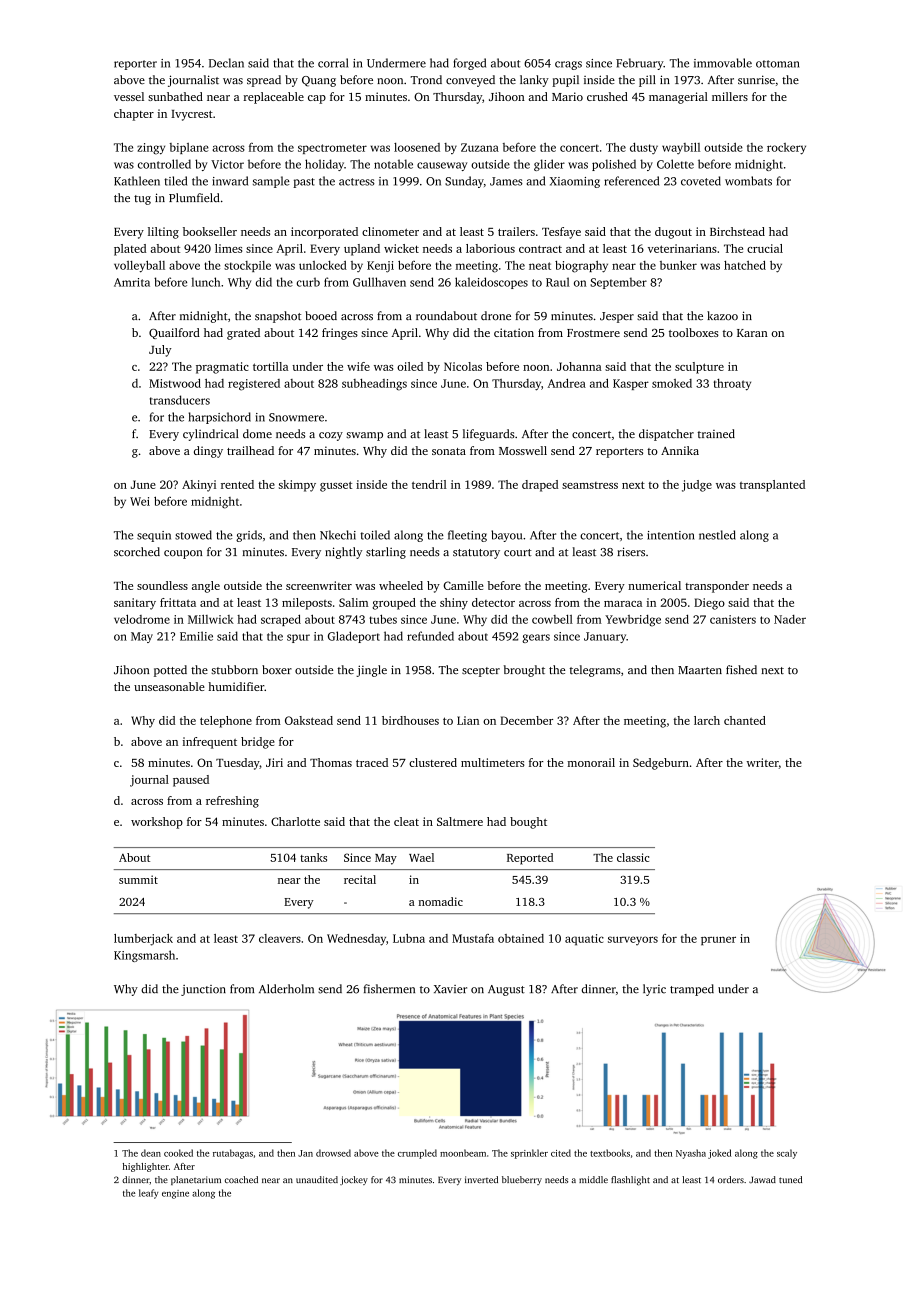  I want to click on forged, so click(469, 64).
